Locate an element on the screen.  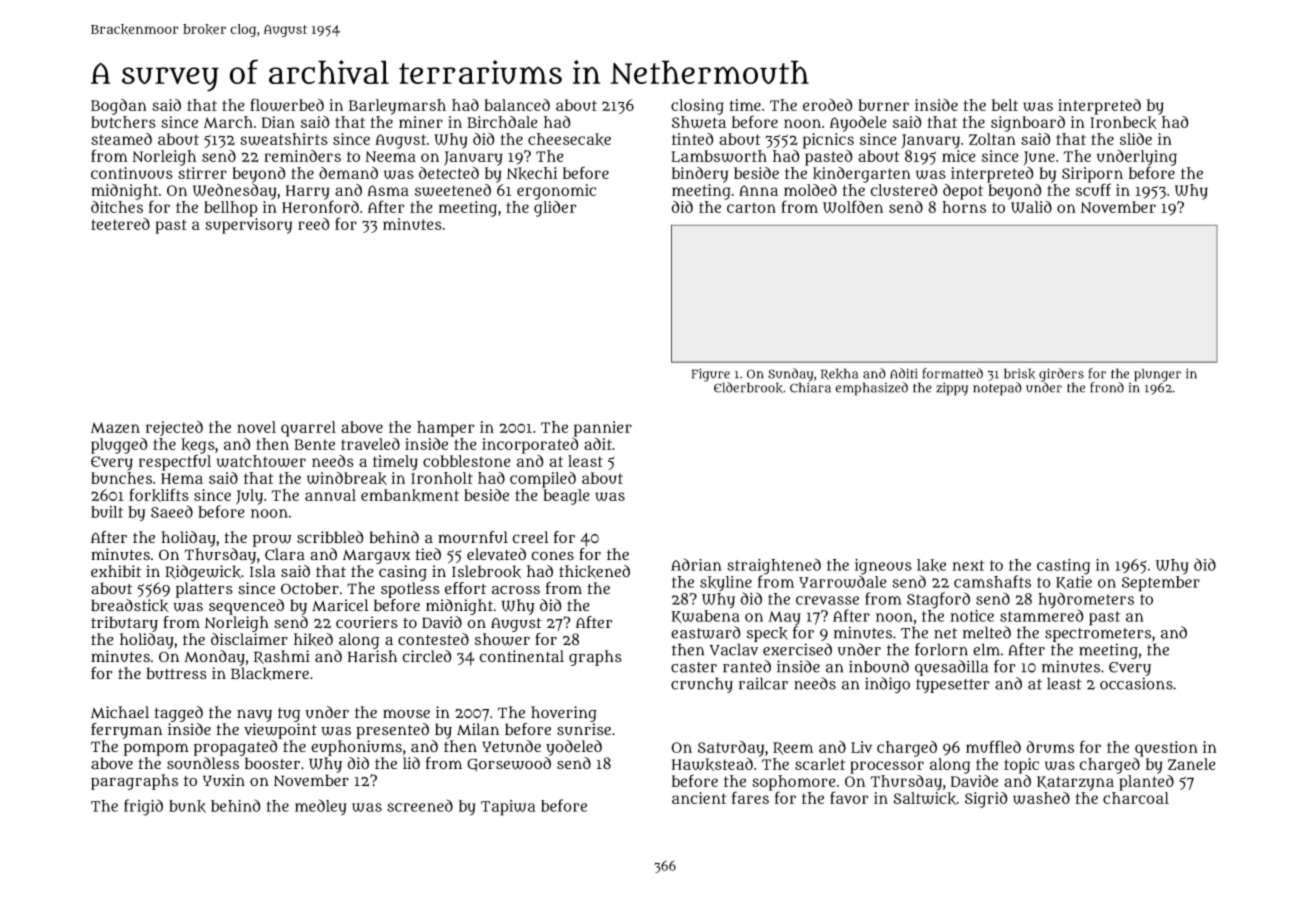
clustered is located at coordinates (904, 190).
